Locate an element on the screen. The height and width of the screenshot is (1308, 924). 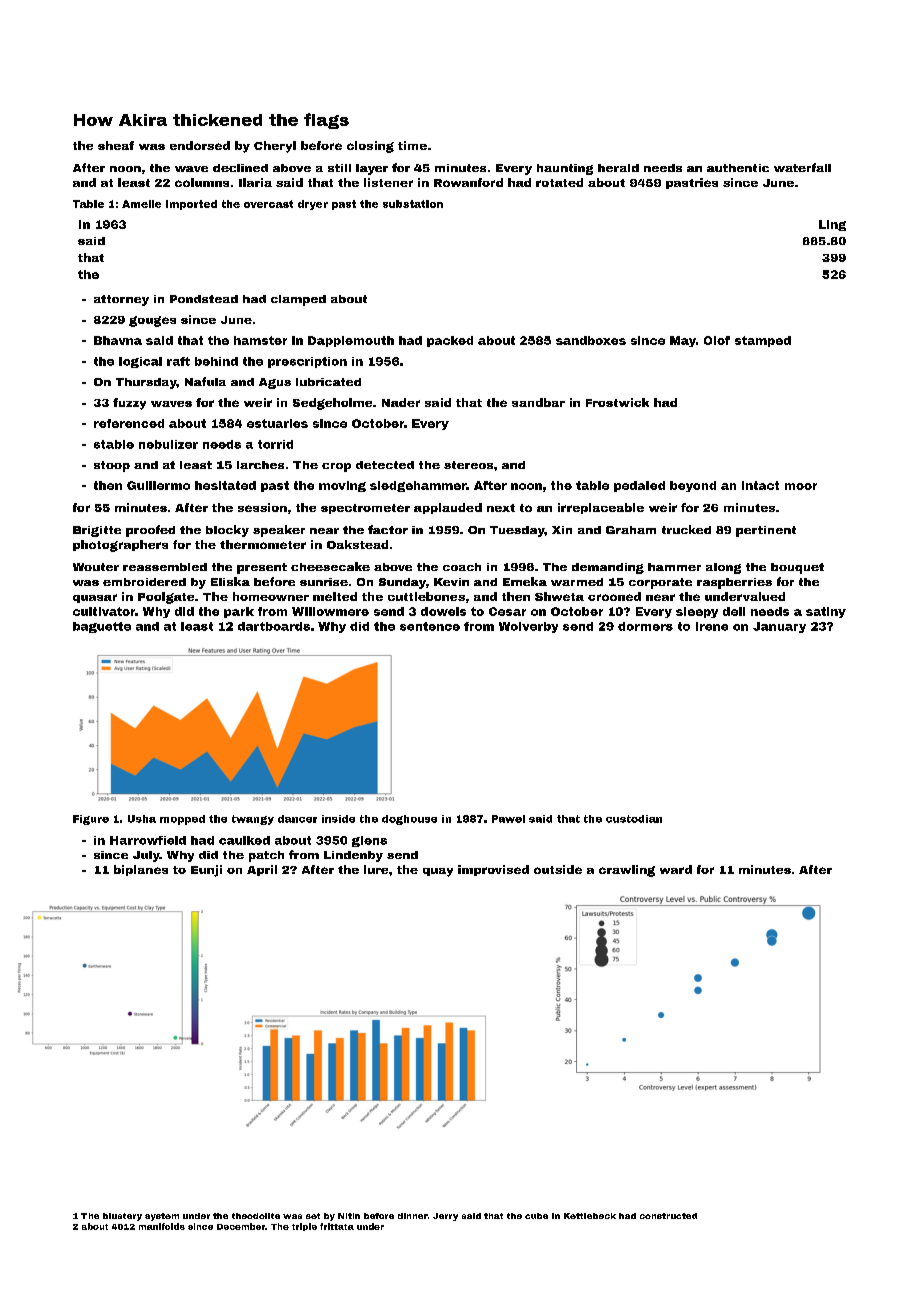
dowels is located at coordinates (443, 611).
